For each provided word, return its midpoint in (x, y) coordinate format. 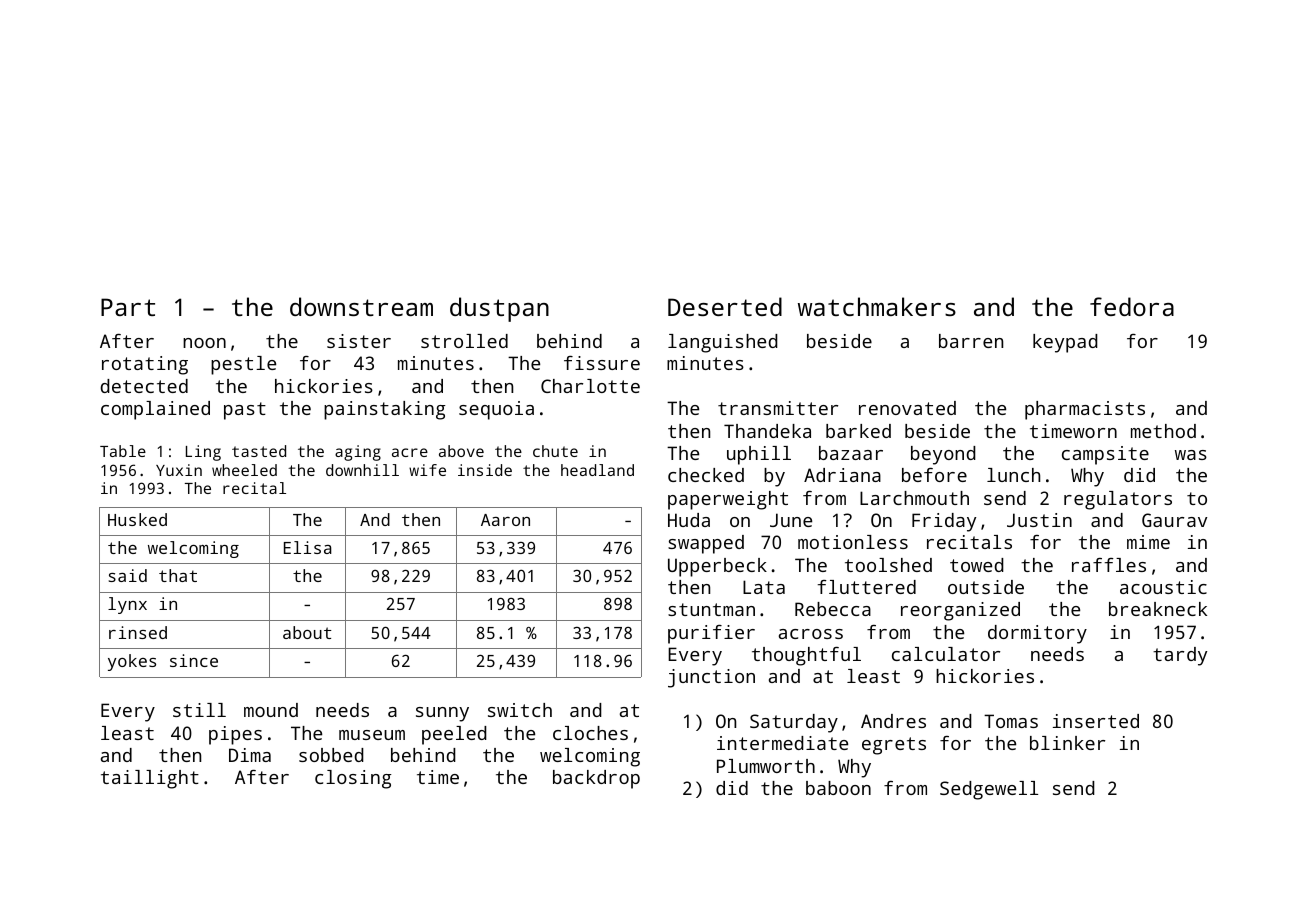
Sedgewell (989, 790)
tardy (1180, 656)
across (811, 634)
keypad (1065, 343)
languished (723, 343)
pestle (243, 365)
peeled (454, 735)
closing (353, 779)
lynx (127, 605)
